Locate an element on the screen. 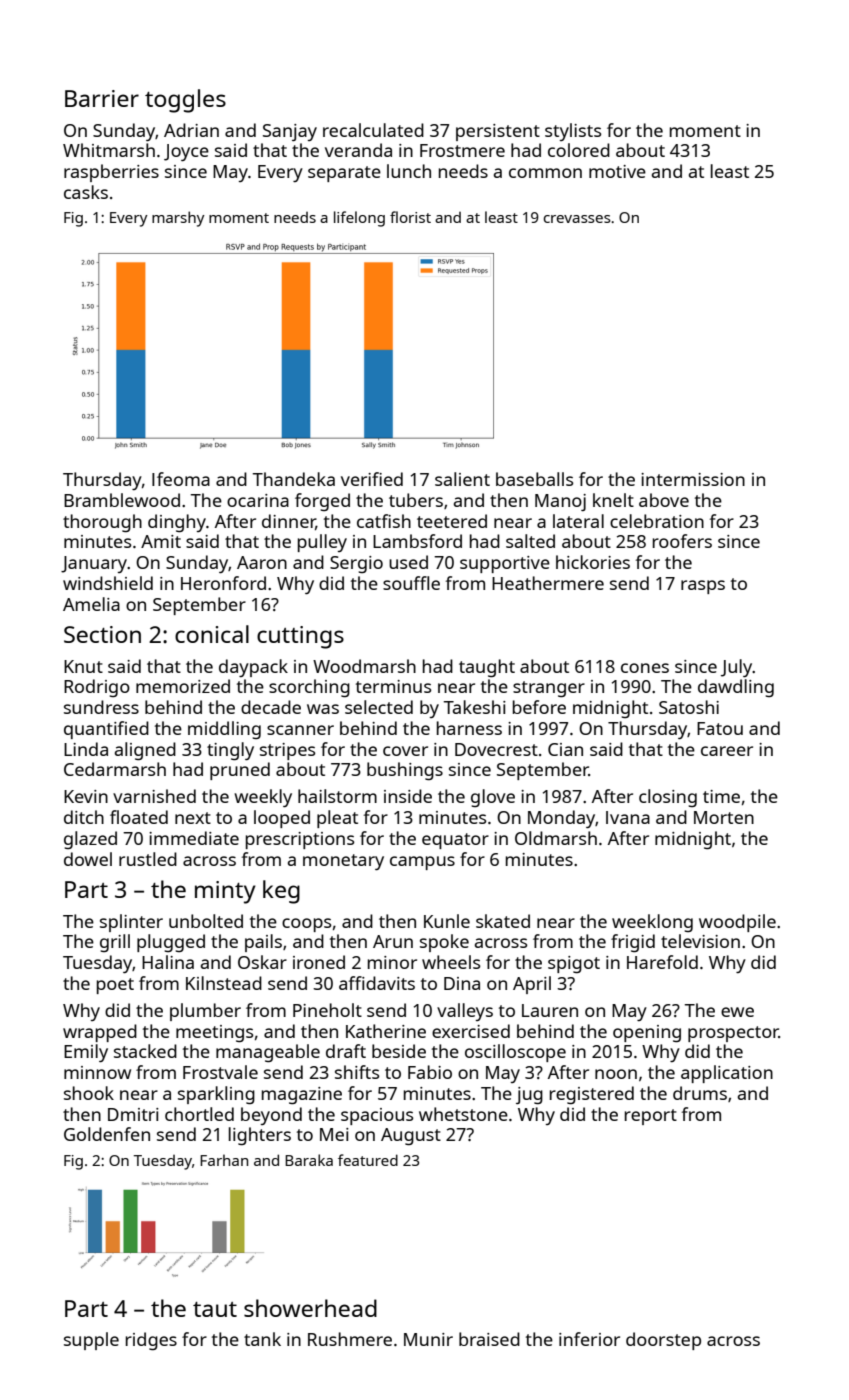  manageable is located at coordinates (268, 1053).
